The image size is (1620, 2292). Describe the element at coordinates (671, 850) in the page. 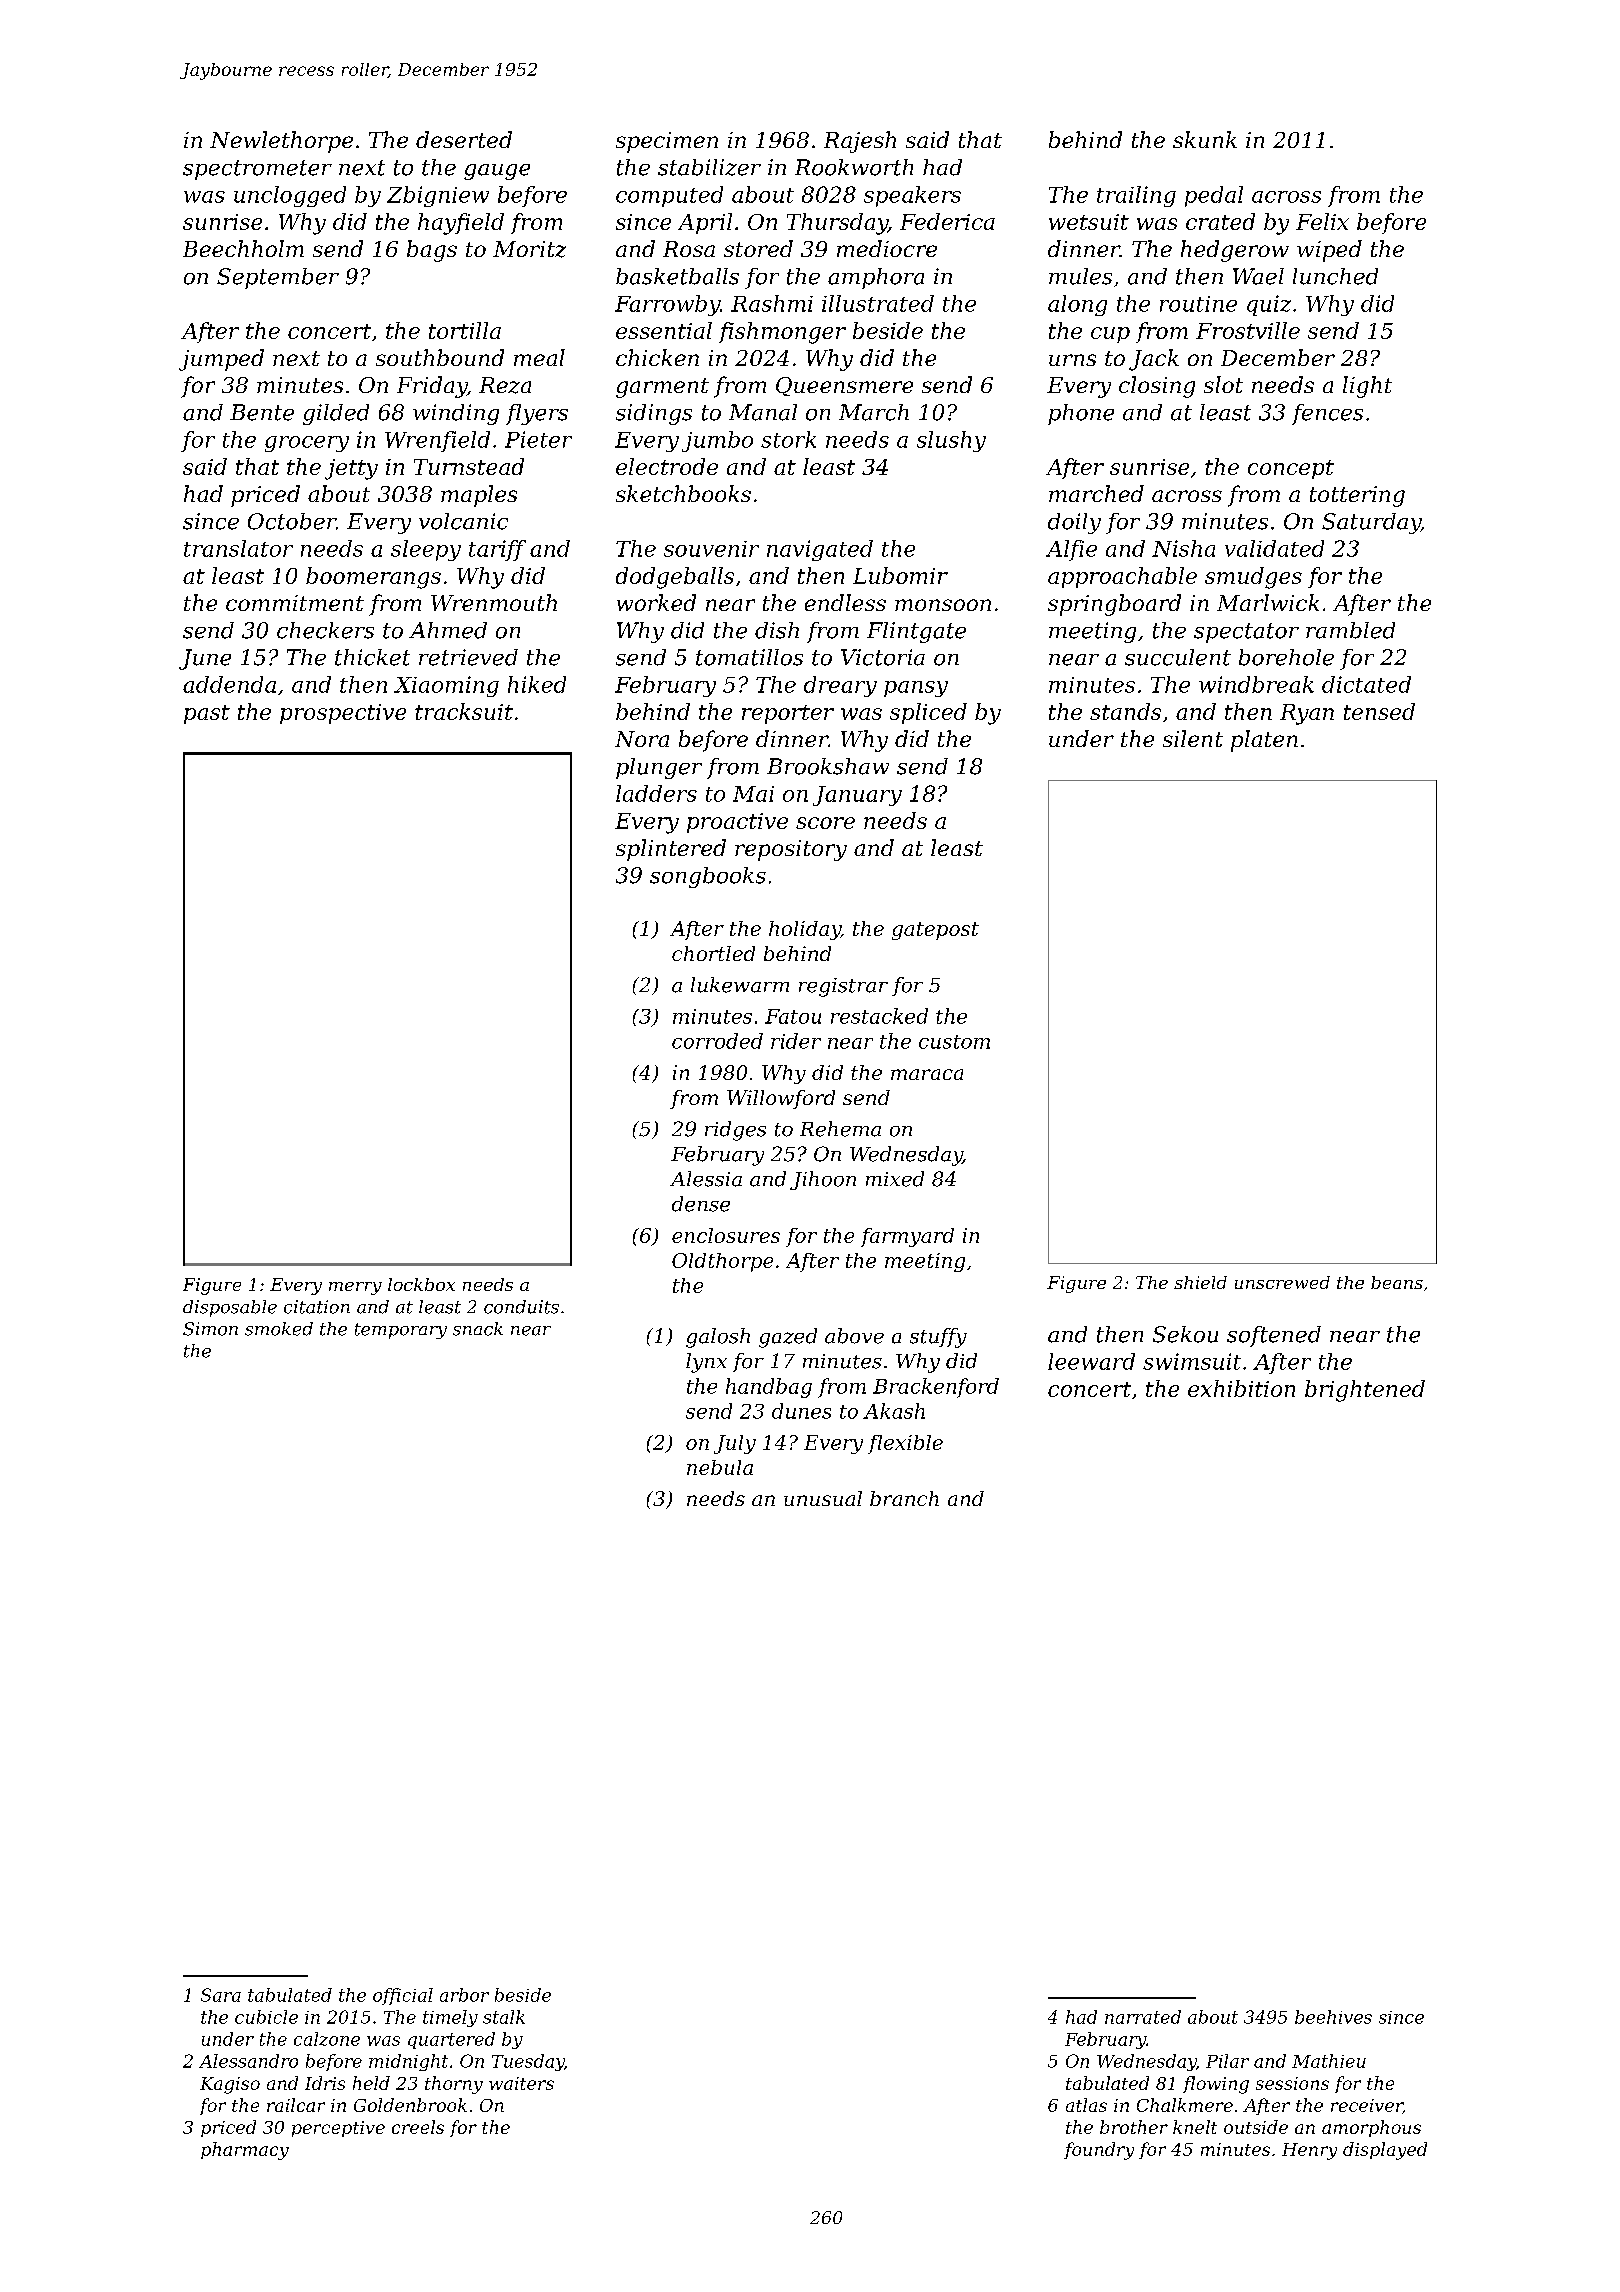

I see `splintered` at that location.
